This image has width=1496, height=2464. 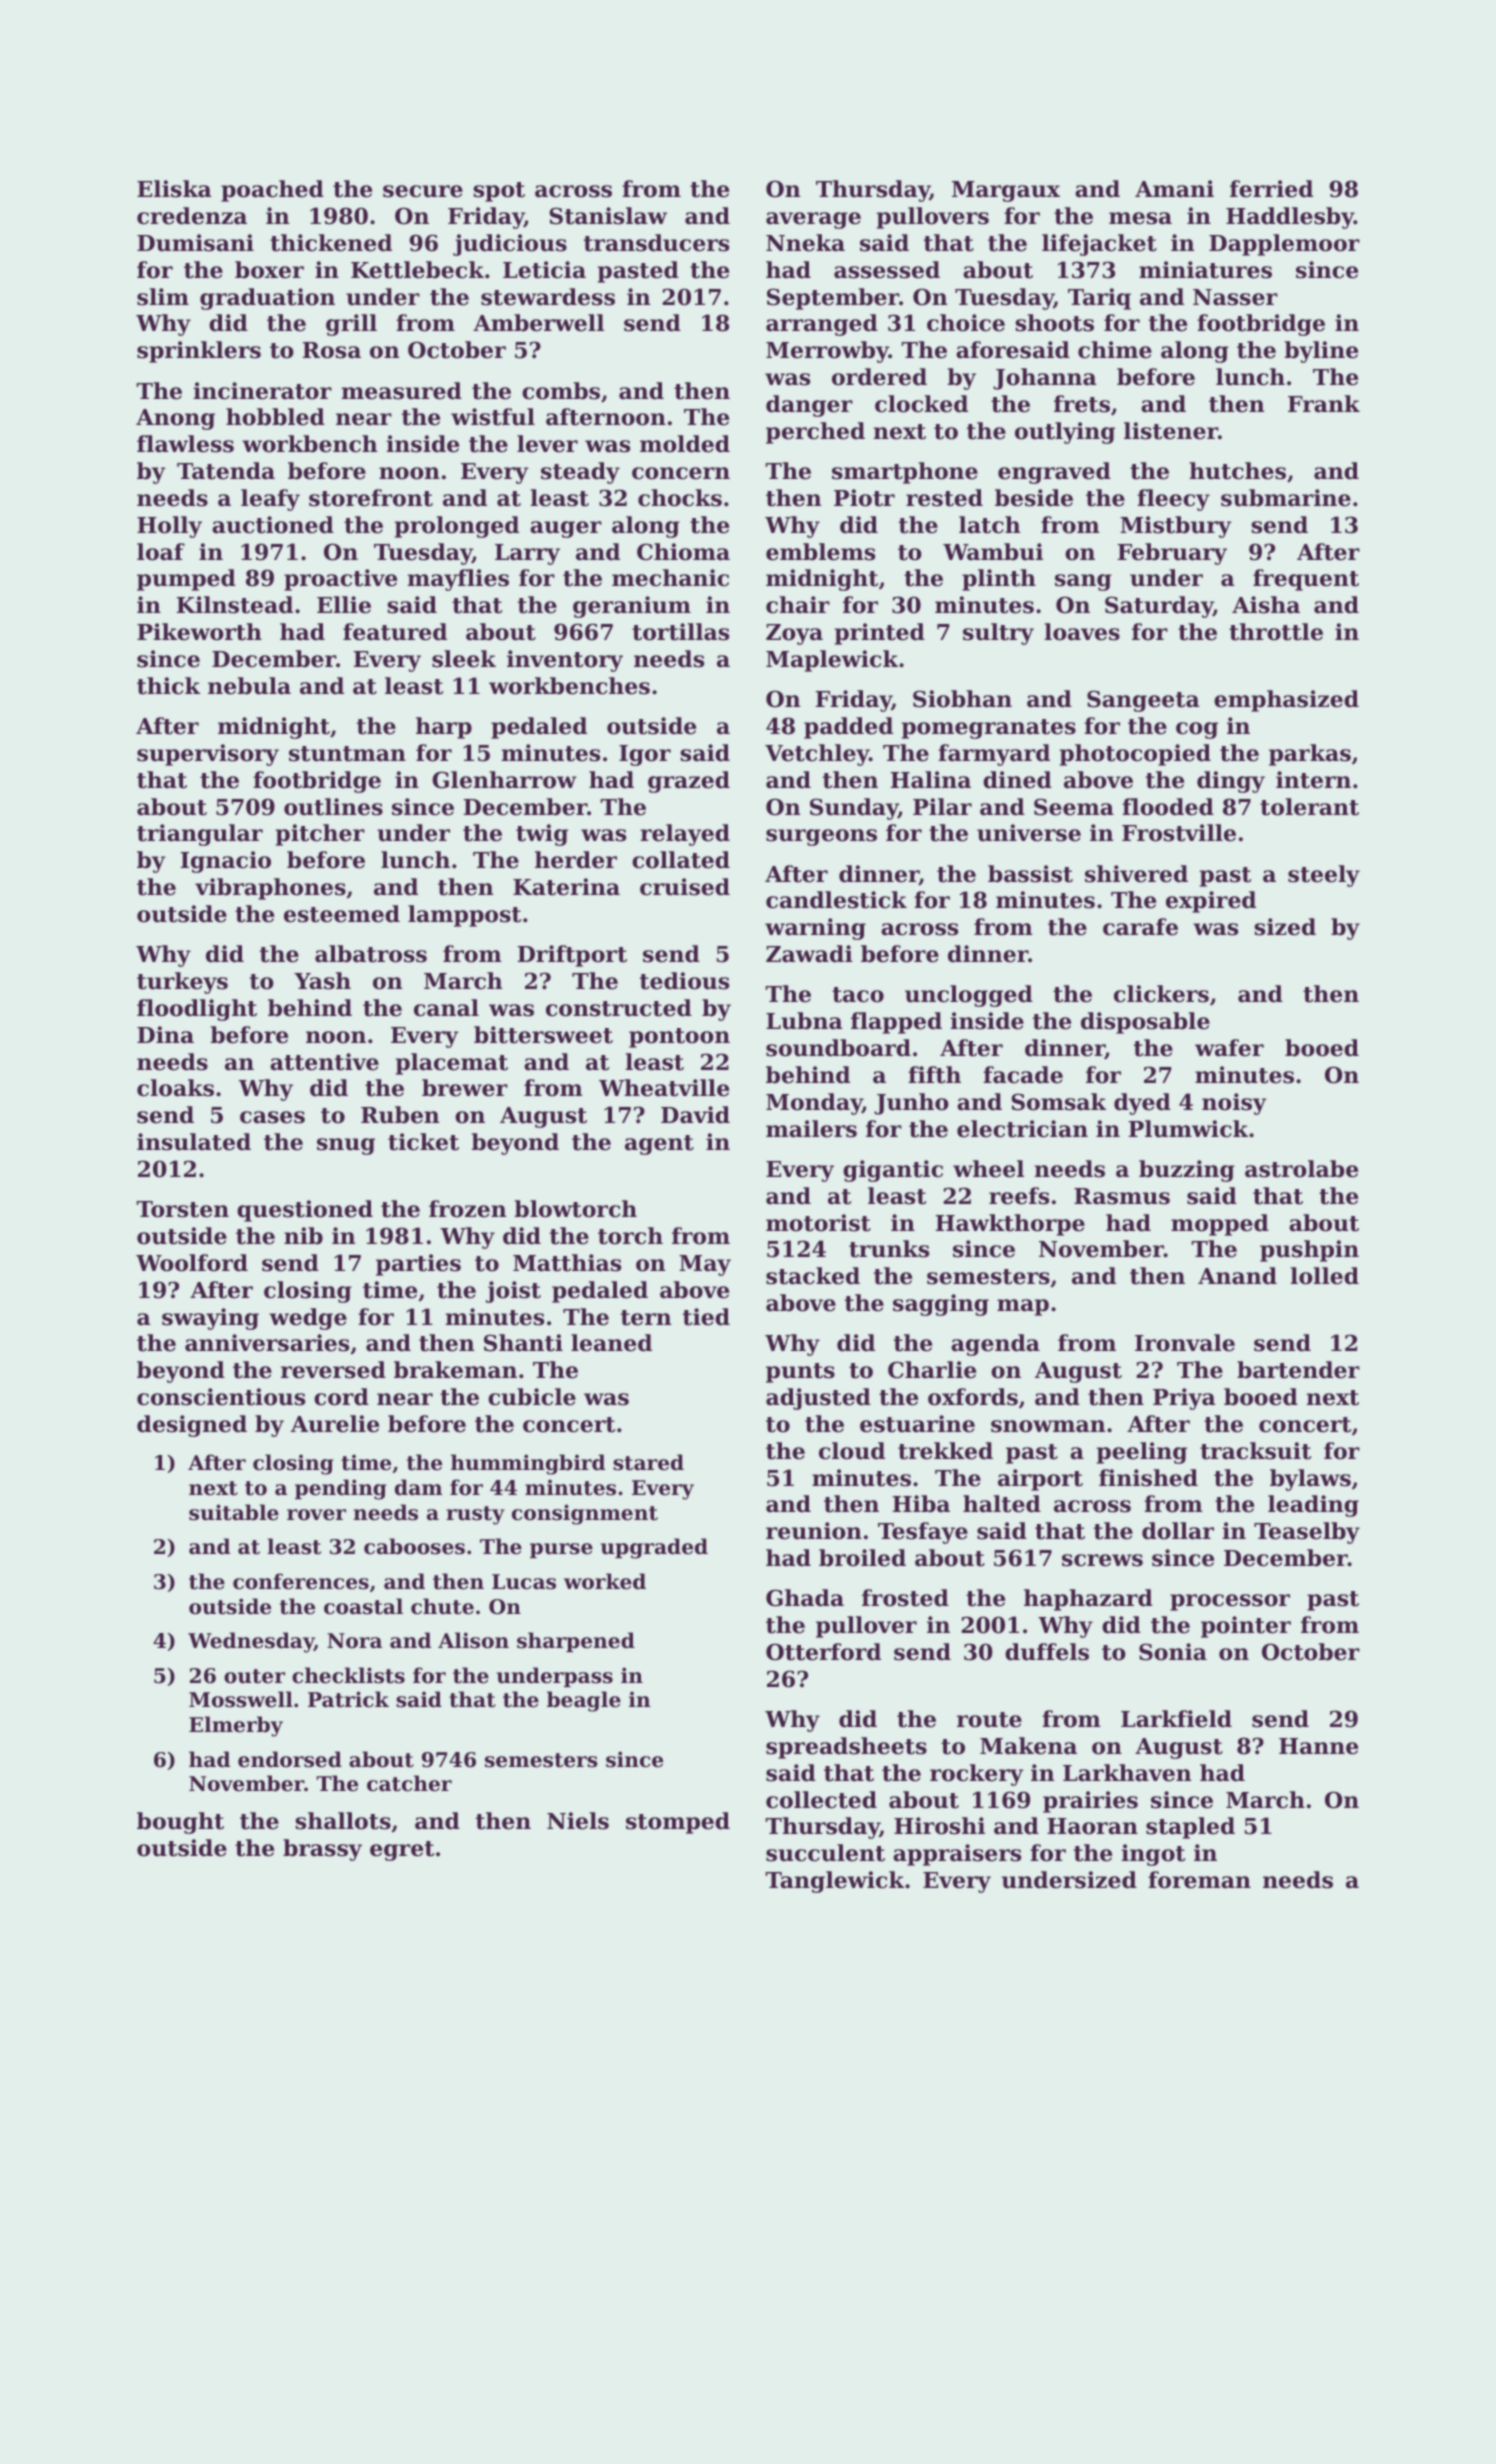 I want to click on Maplewick, so click(x=832, y=661).
